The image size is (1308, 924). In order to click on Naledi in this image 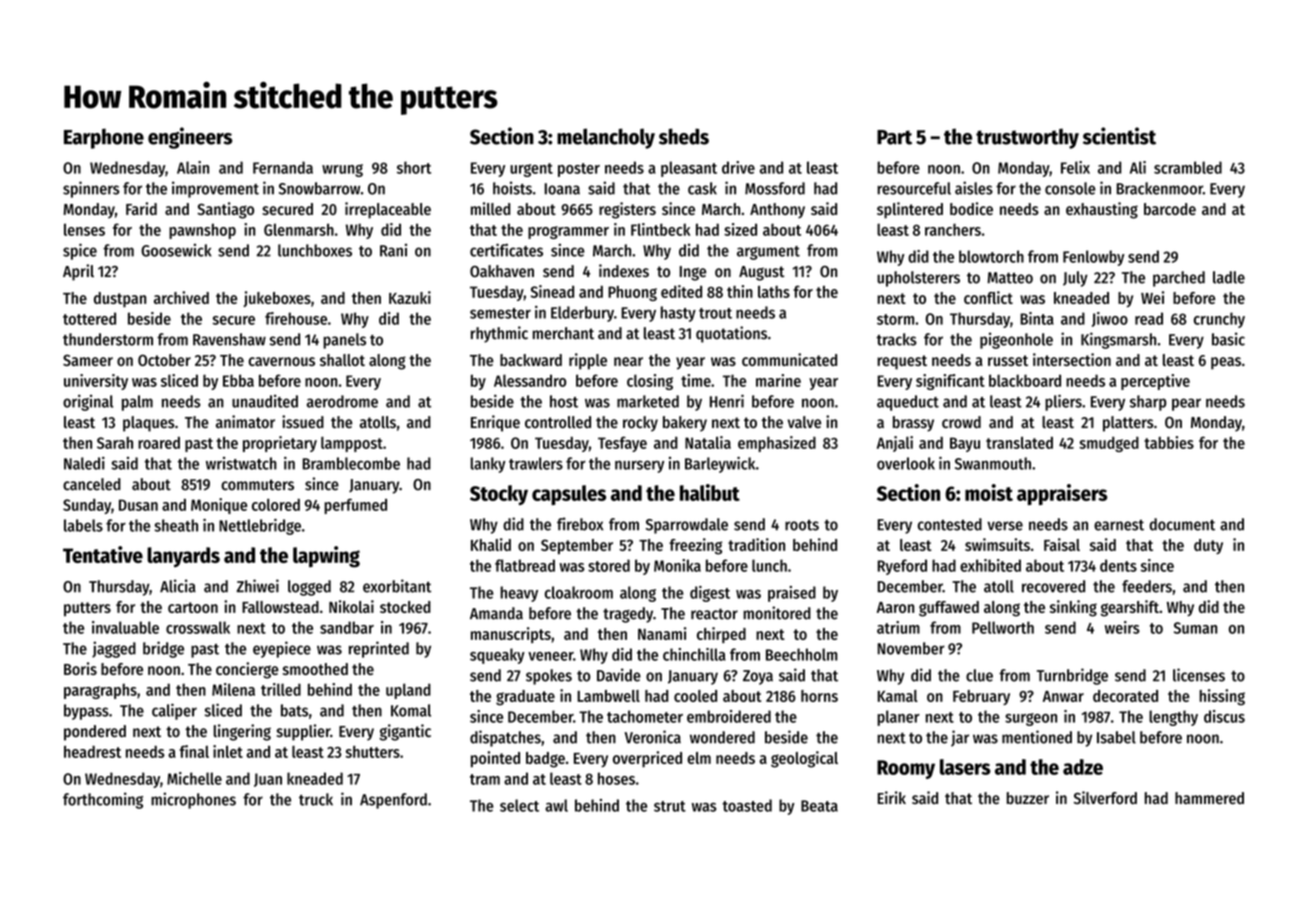, I will do `click(84, 463)`.
